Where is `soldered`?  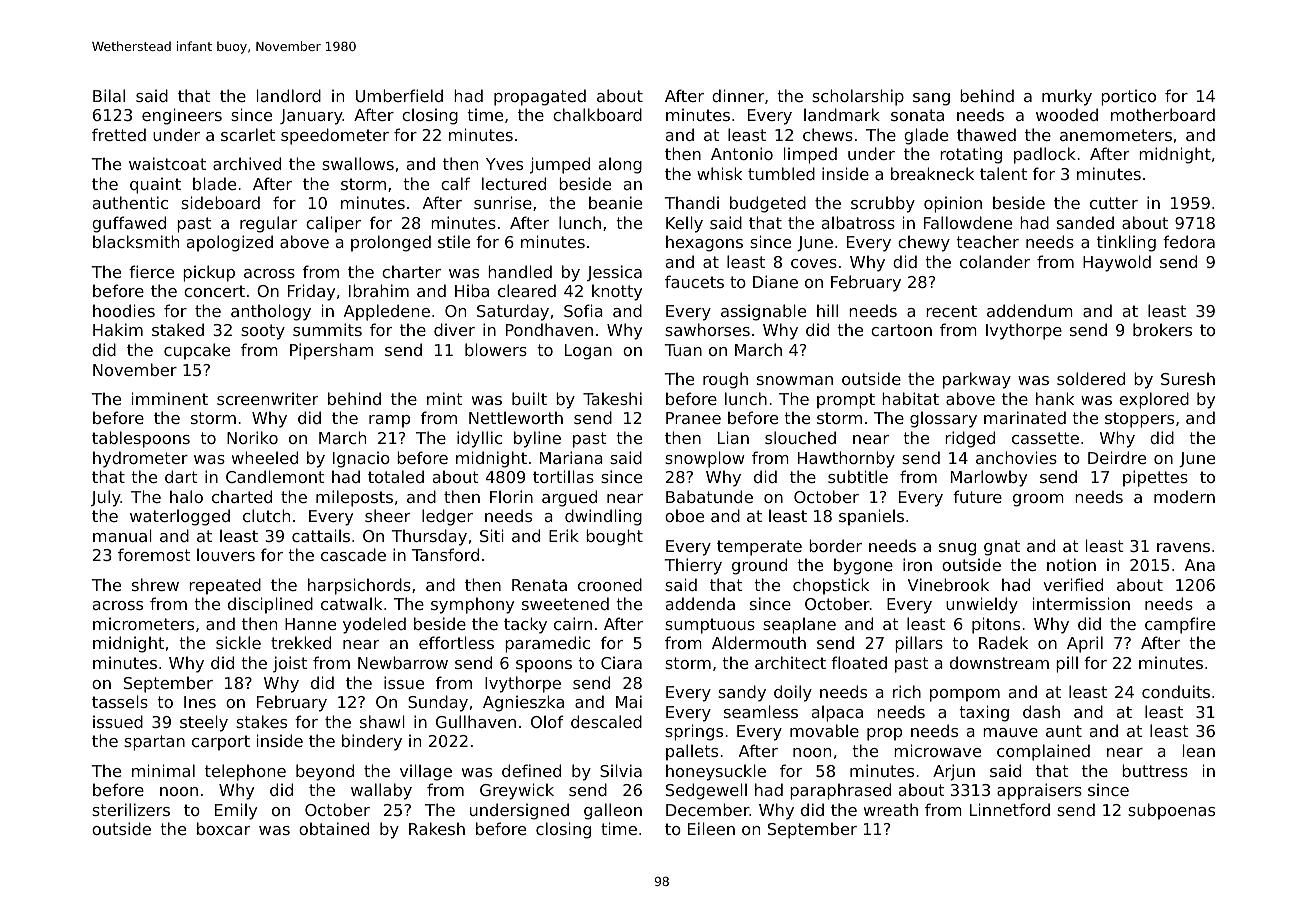
soldered is located at coordinates (1091, 378).
